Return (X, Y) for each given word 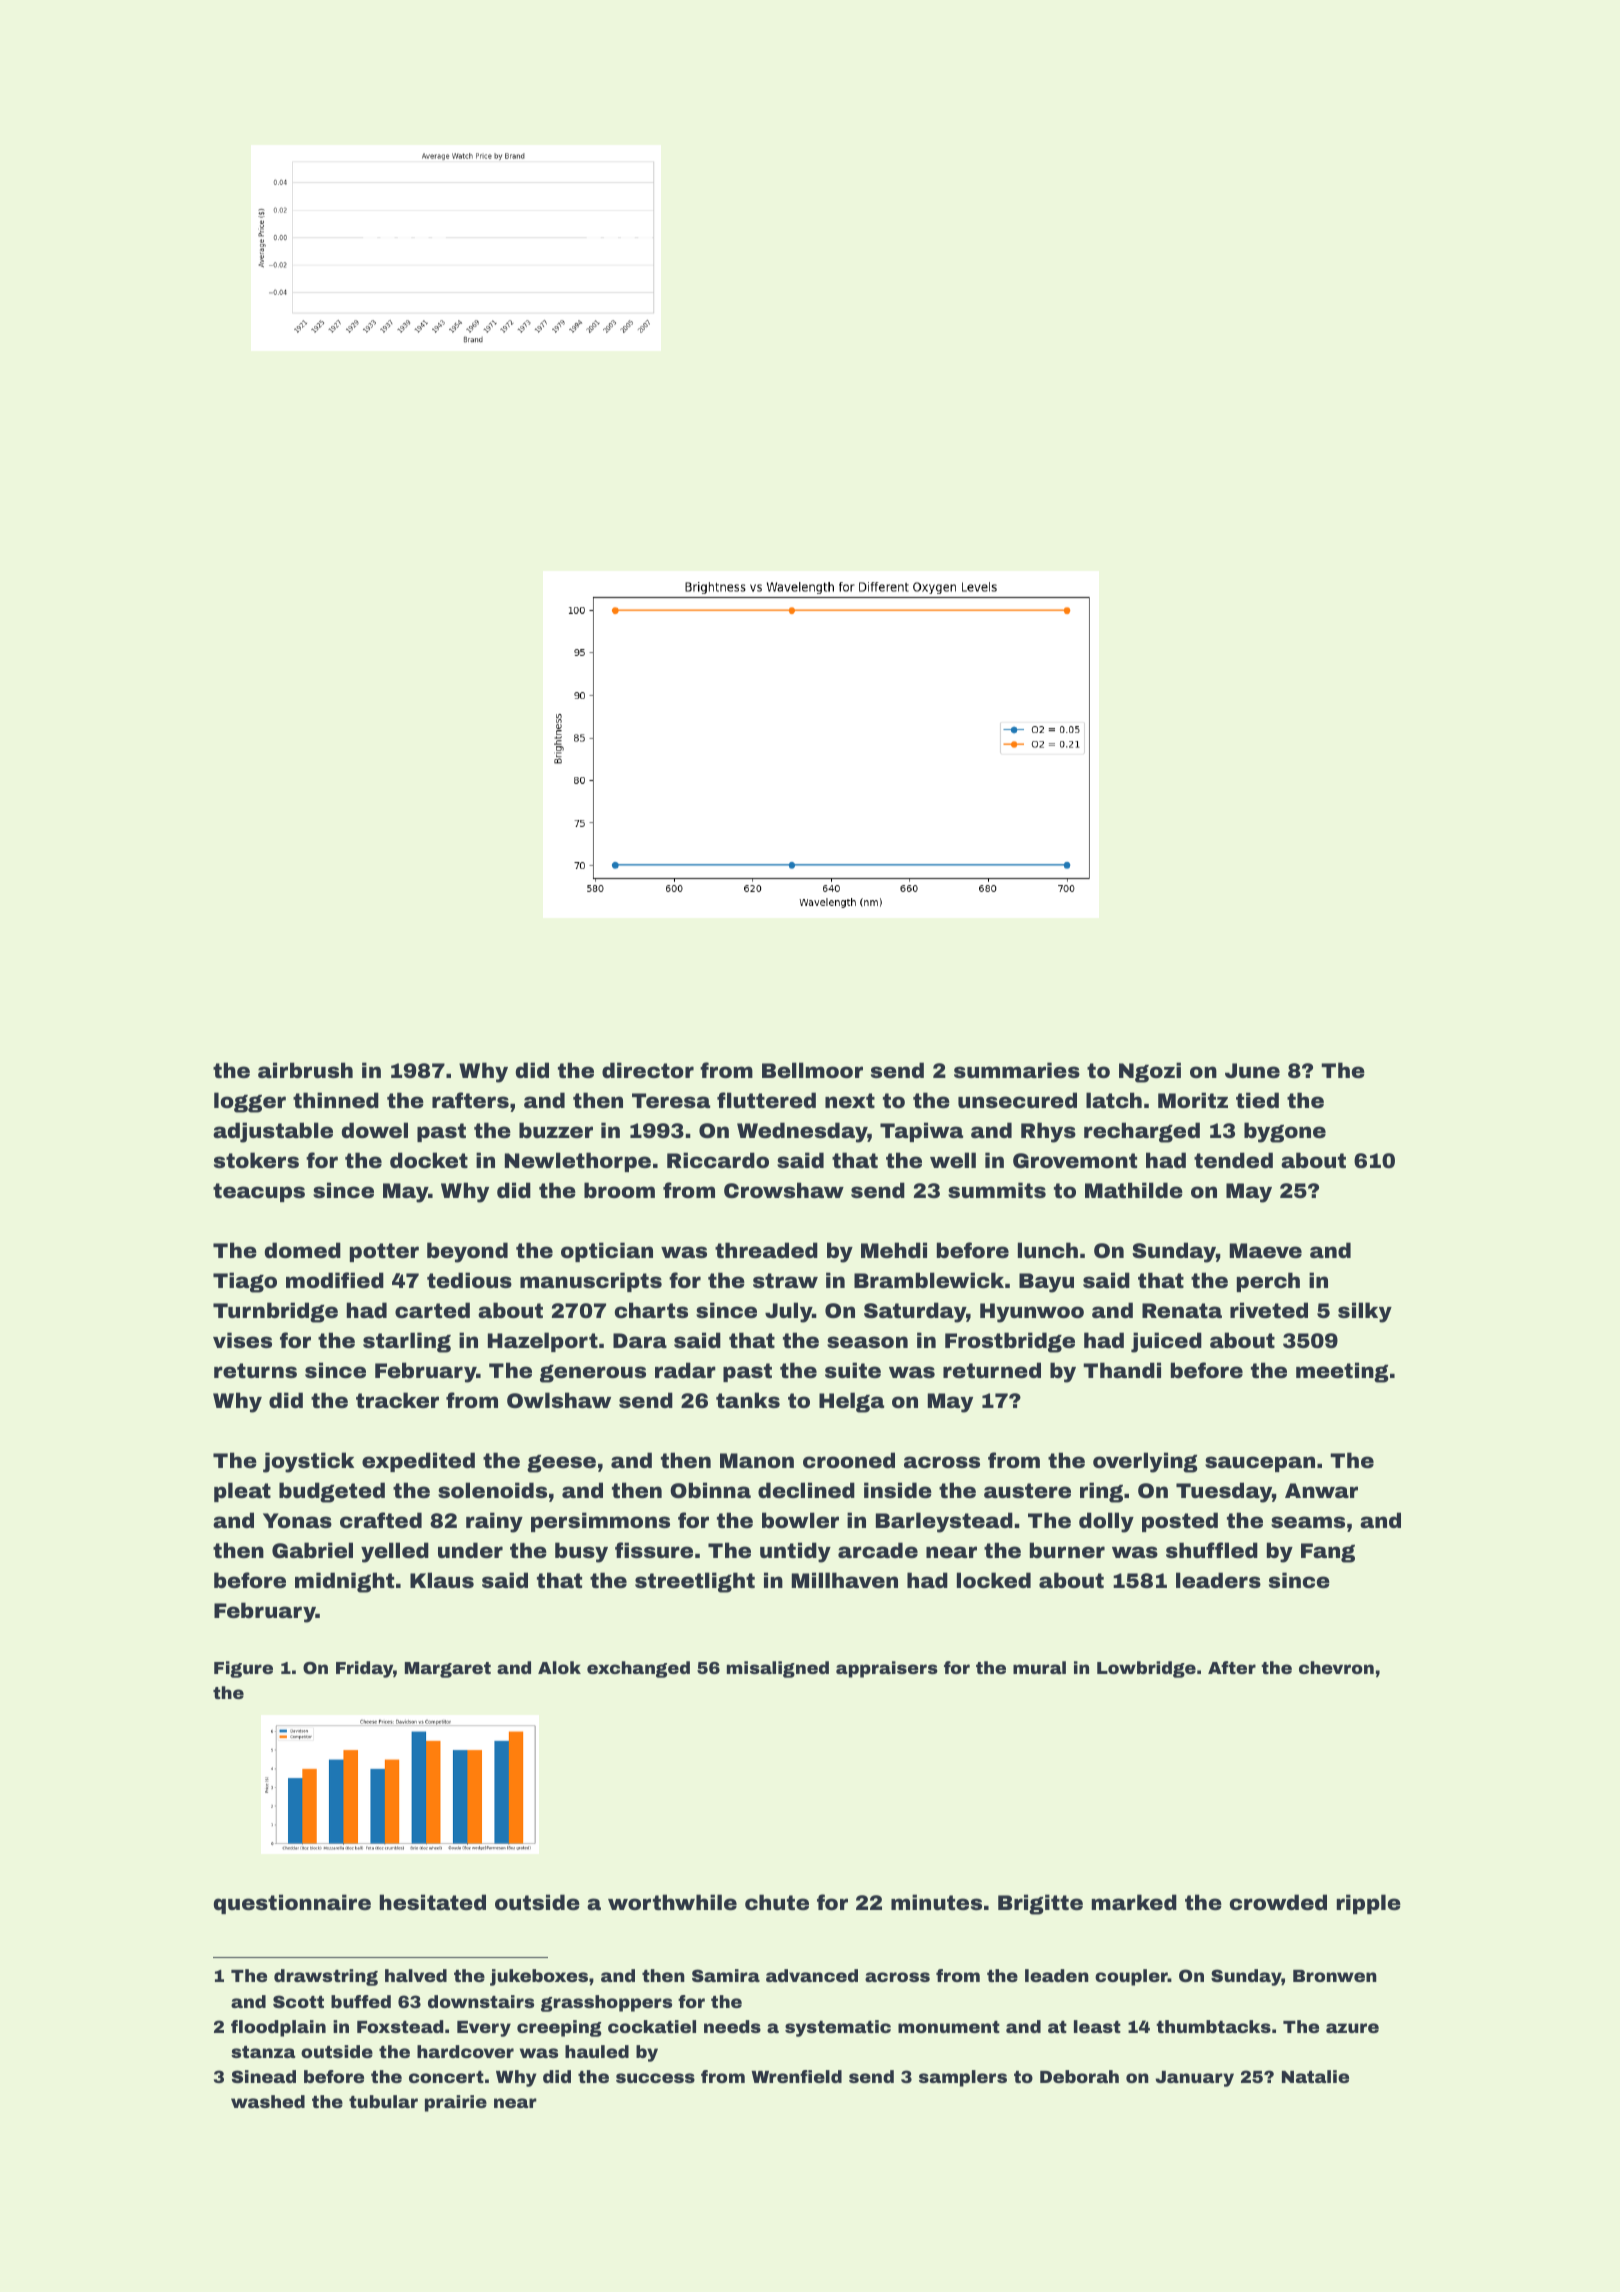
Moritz (1193, 1100)
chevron (1336, 1667)
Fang (1328, 1553)
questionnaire (292, 1904)
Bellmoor (812, 1070)
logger (250, 1102)
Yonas (297, 1520)
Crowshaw (784, 1190)
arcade (878, 1550)
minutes (936, 1902)
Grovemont (1075, 1160)
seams (1308, 1522)
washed (268, 2101)
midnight (344, 1582)
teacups (259, 1192)
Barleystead (944, 1522)
